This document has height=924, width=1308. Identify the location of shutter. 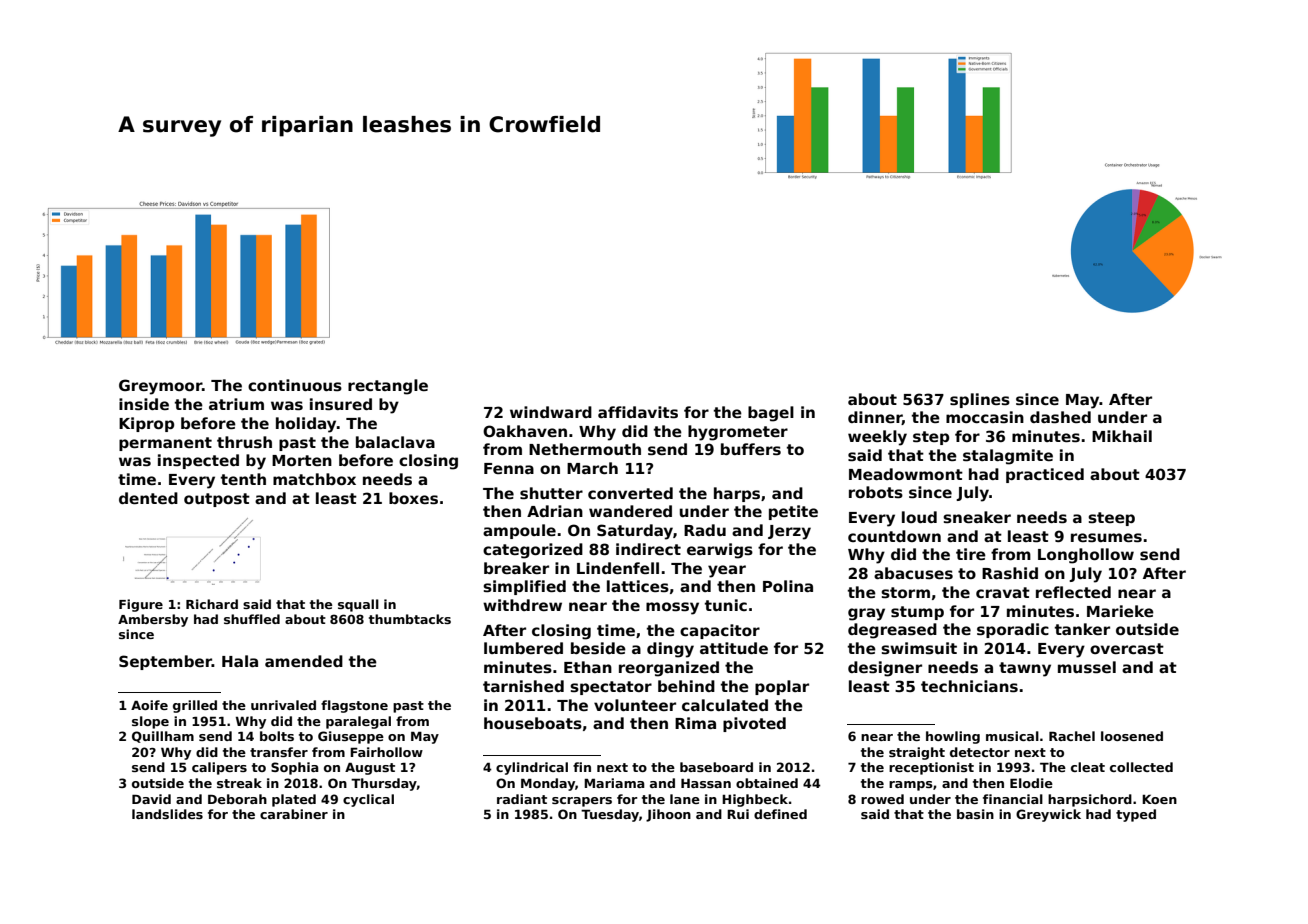
(551, 493).
